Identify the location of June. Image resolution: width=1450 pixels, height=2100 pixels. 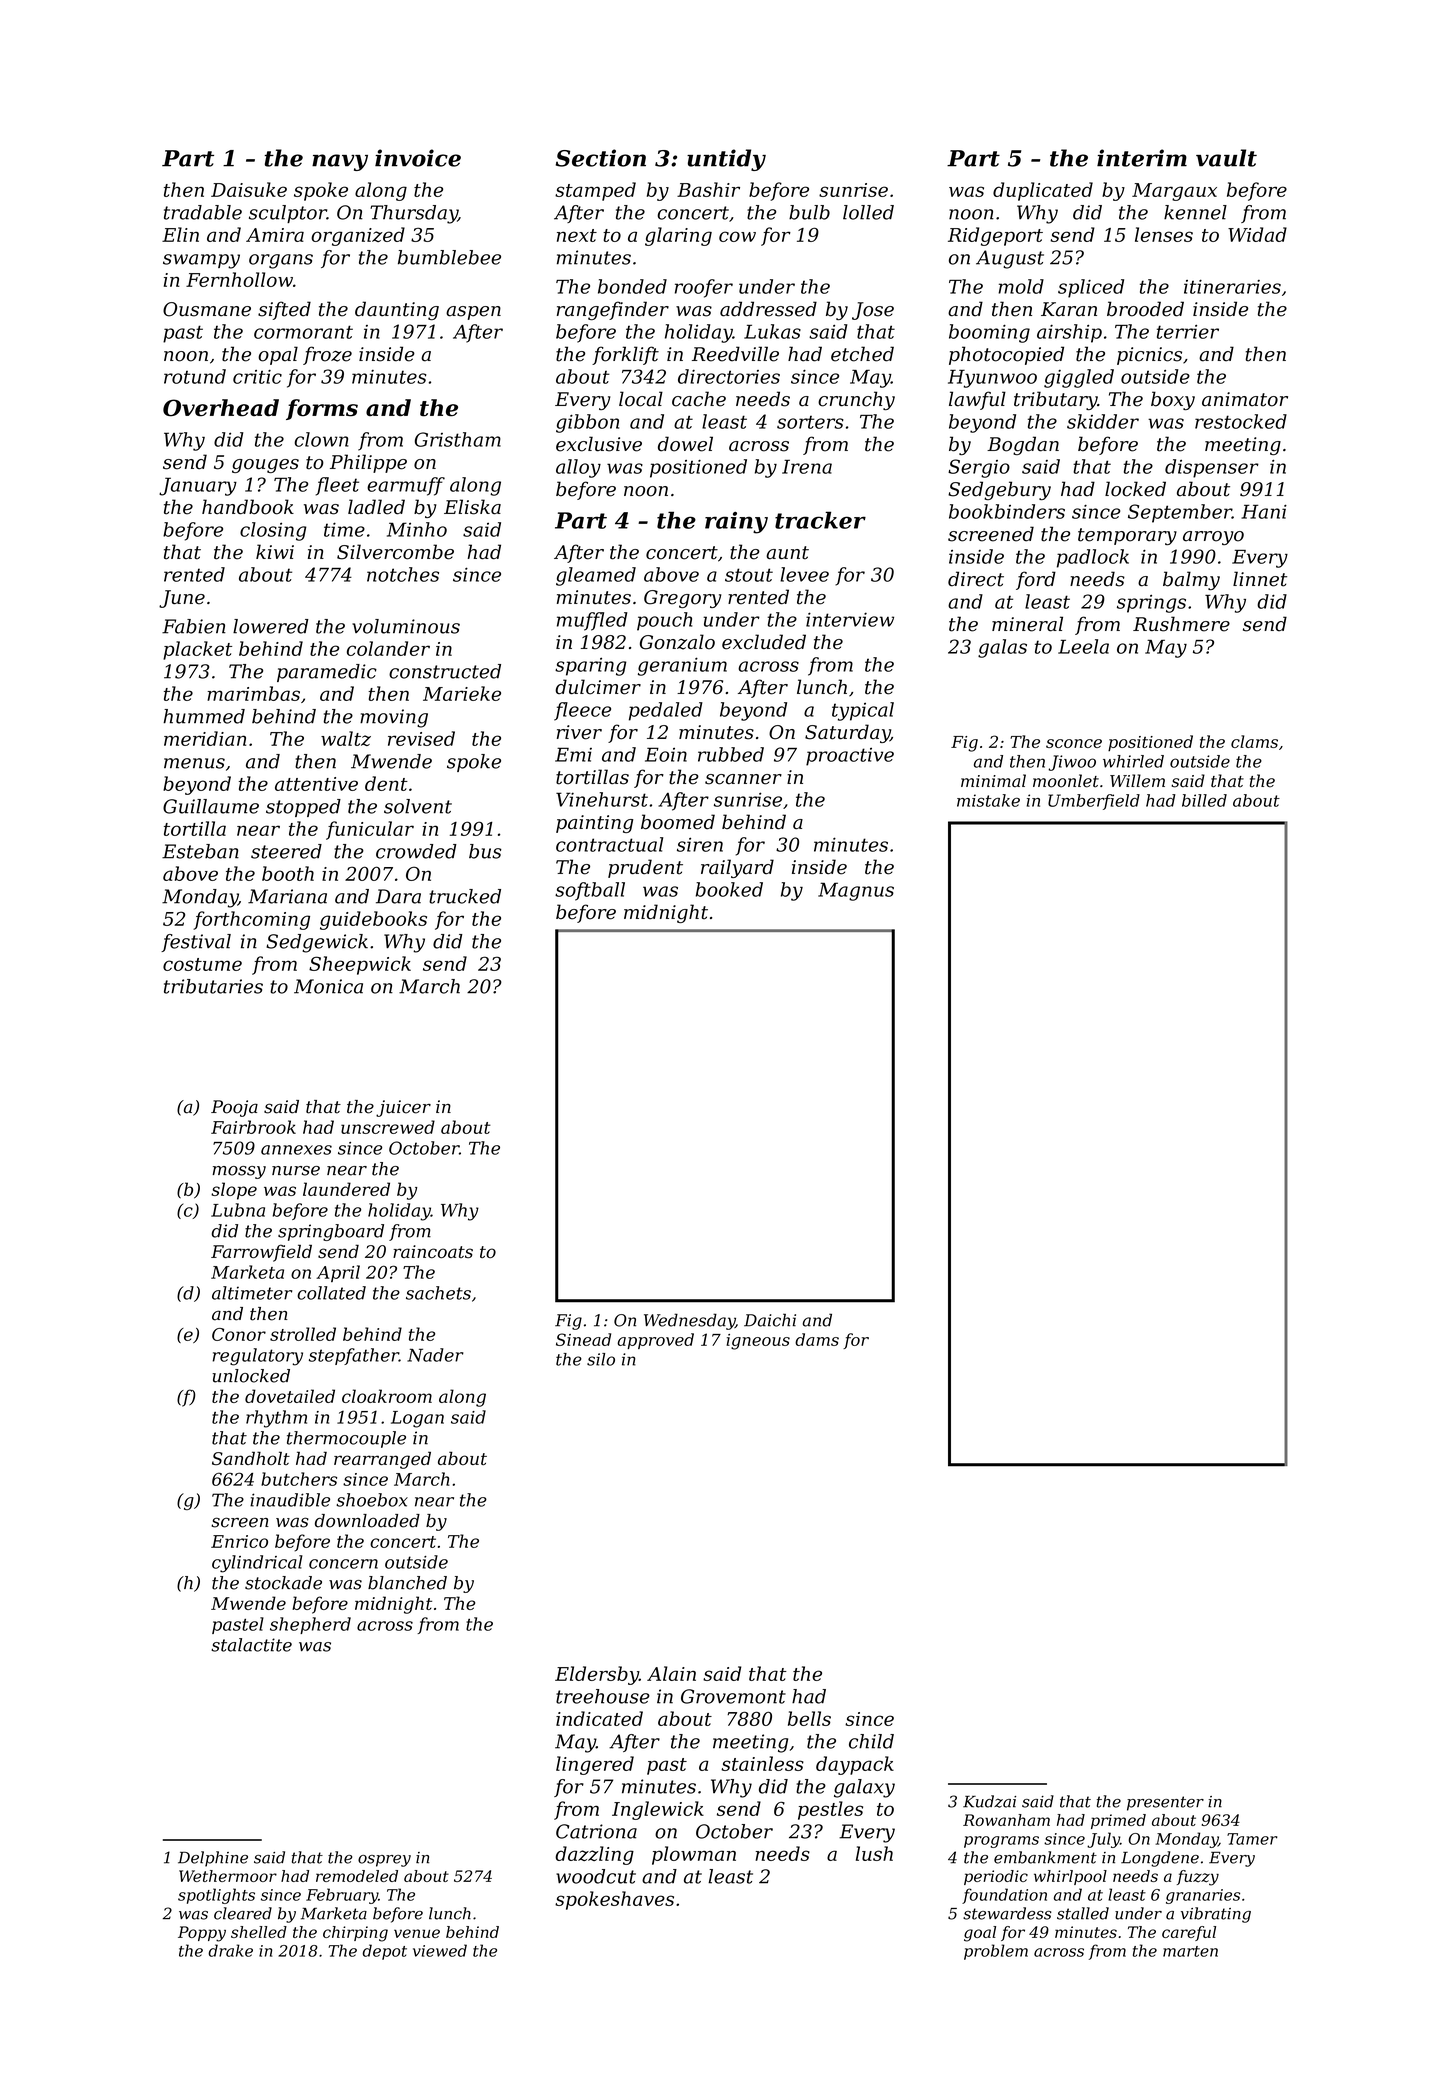
(182, 599).
